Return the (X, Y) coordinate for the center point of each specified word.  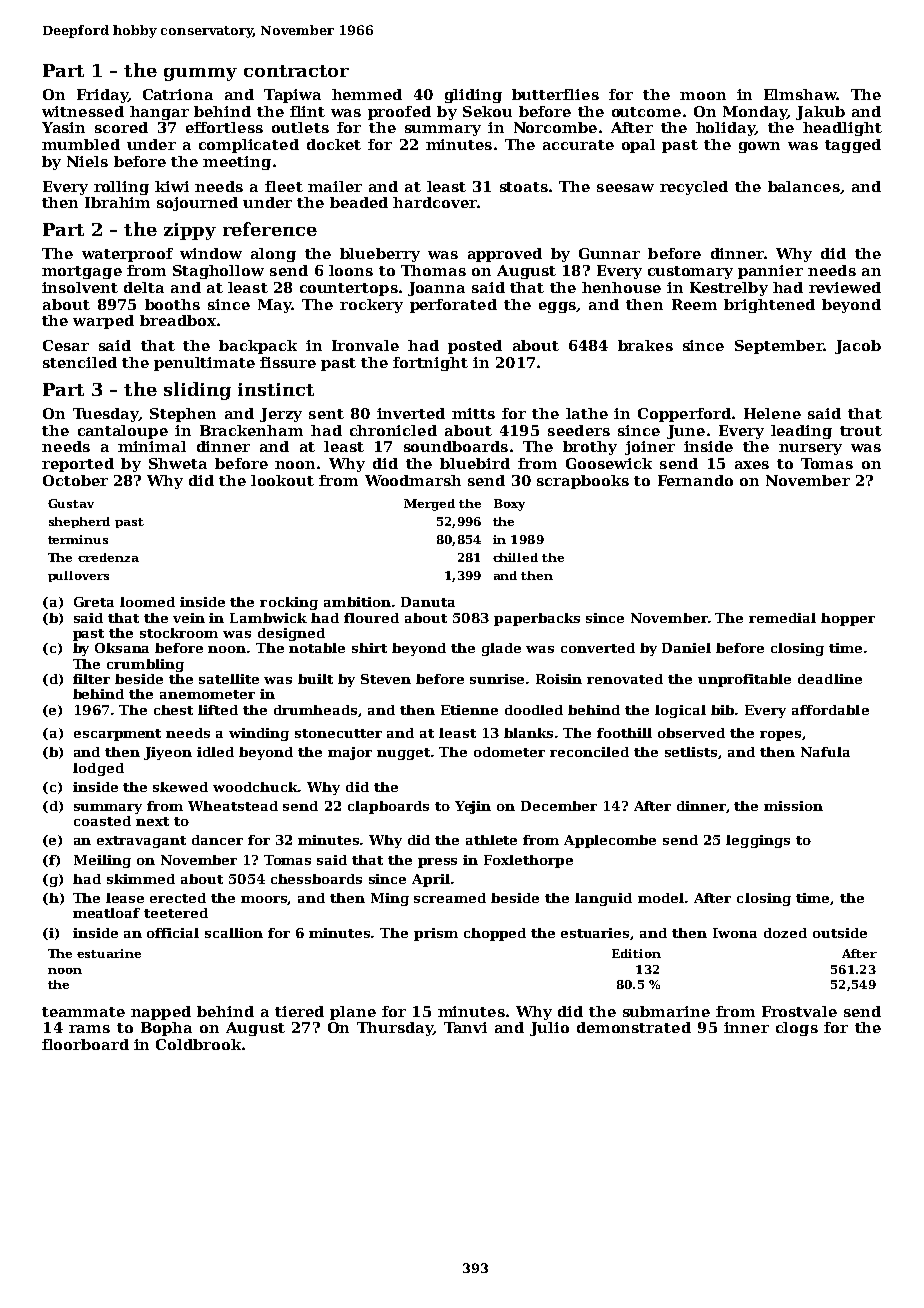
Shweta (178, 463)
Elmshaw (800, 94)
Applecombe (610, 841)
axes (752, 465)
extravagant (141, 842)
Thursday (395, 1029)
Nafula (825, 752)
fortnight (430, 364)
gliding (473, 96)
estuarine (109, 953)
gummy (200, 74)
